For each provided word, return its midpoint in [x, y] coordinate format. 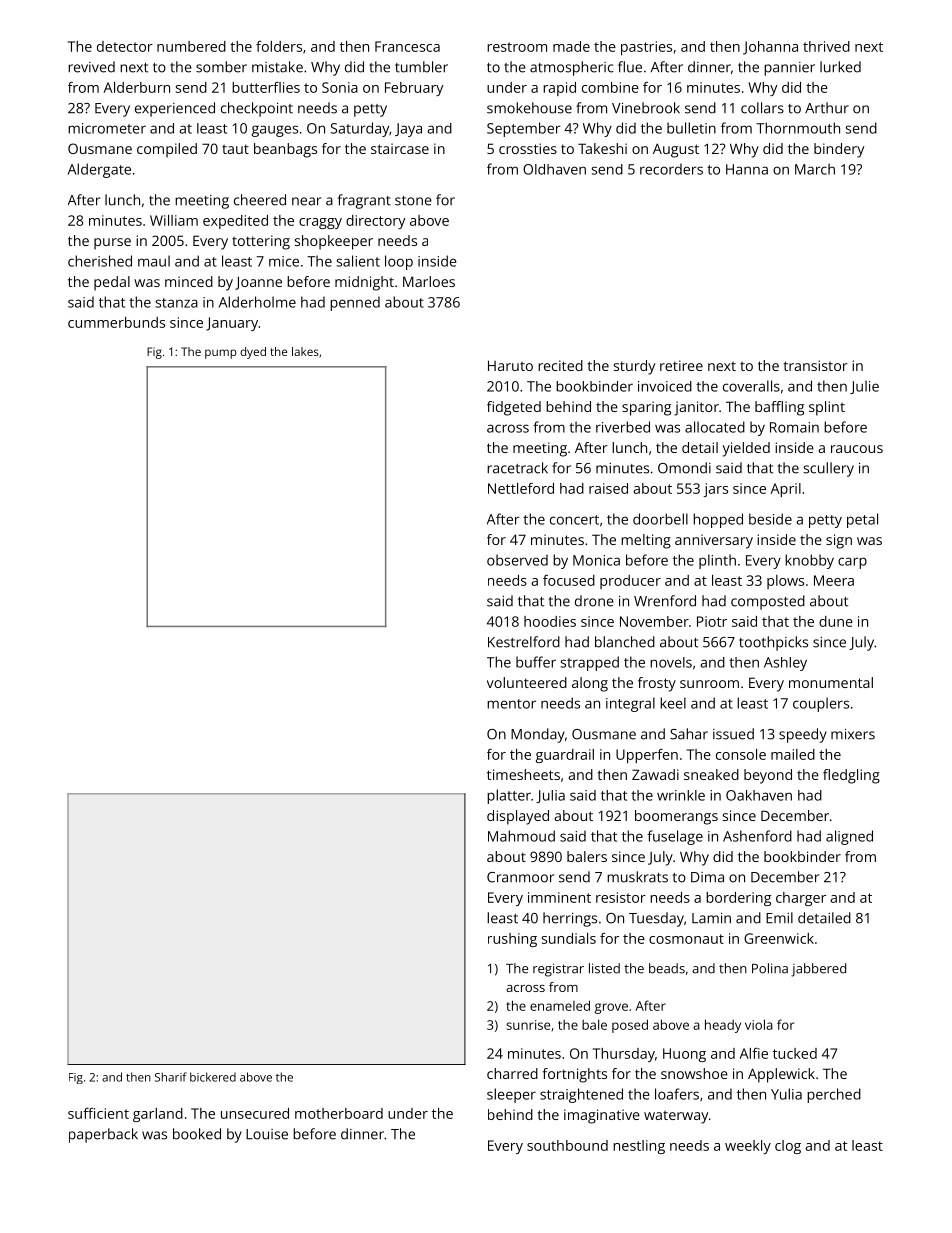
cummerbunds [116, 322]
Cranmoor [520, 877]
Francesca [407, 46]
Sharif [171, 1077]
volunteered [527, 682]
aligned [849, 837]
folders [279, 46]
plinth [717, 561]
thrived [826, 46]
